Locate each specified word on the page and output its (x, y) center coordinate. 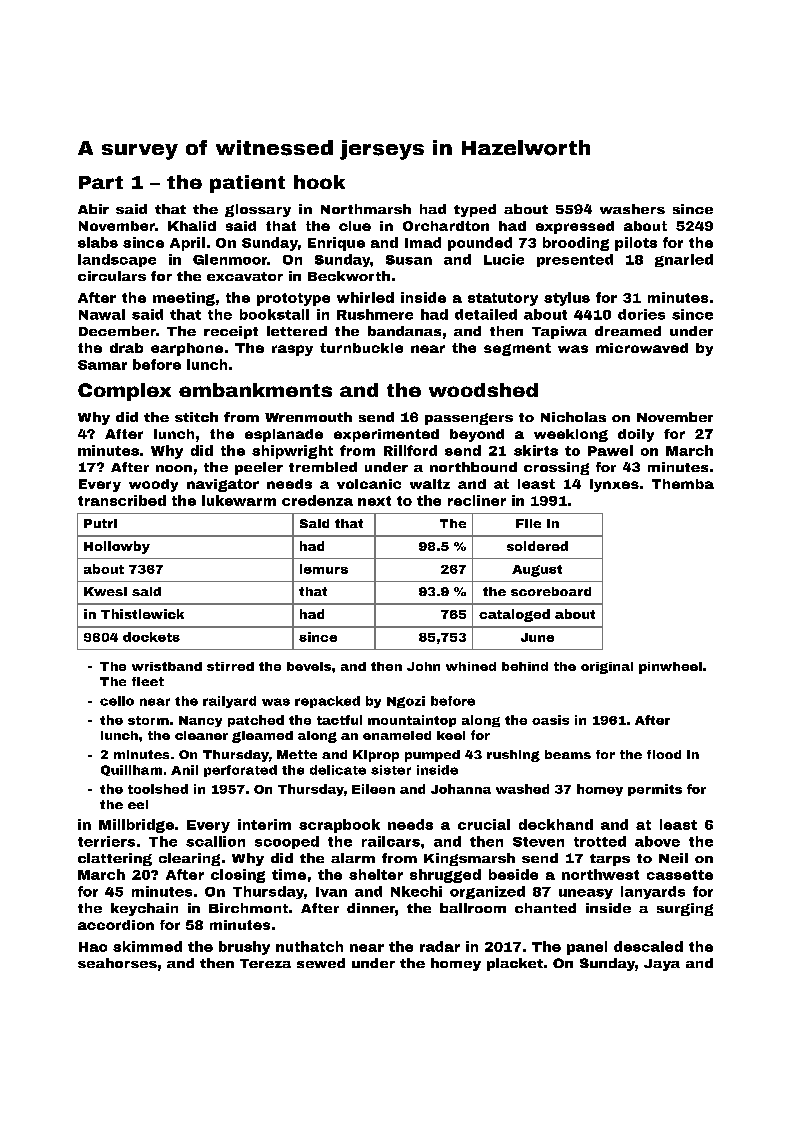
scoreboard (551, 591)
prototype (293, 299)
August (537, 571)
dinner (371, 908)
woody (153, 485)
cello (117, 701)
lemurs (324, 569)
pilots (636, 244)
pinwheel (670, 668)
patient (247, 184)
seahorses (117, 963)
